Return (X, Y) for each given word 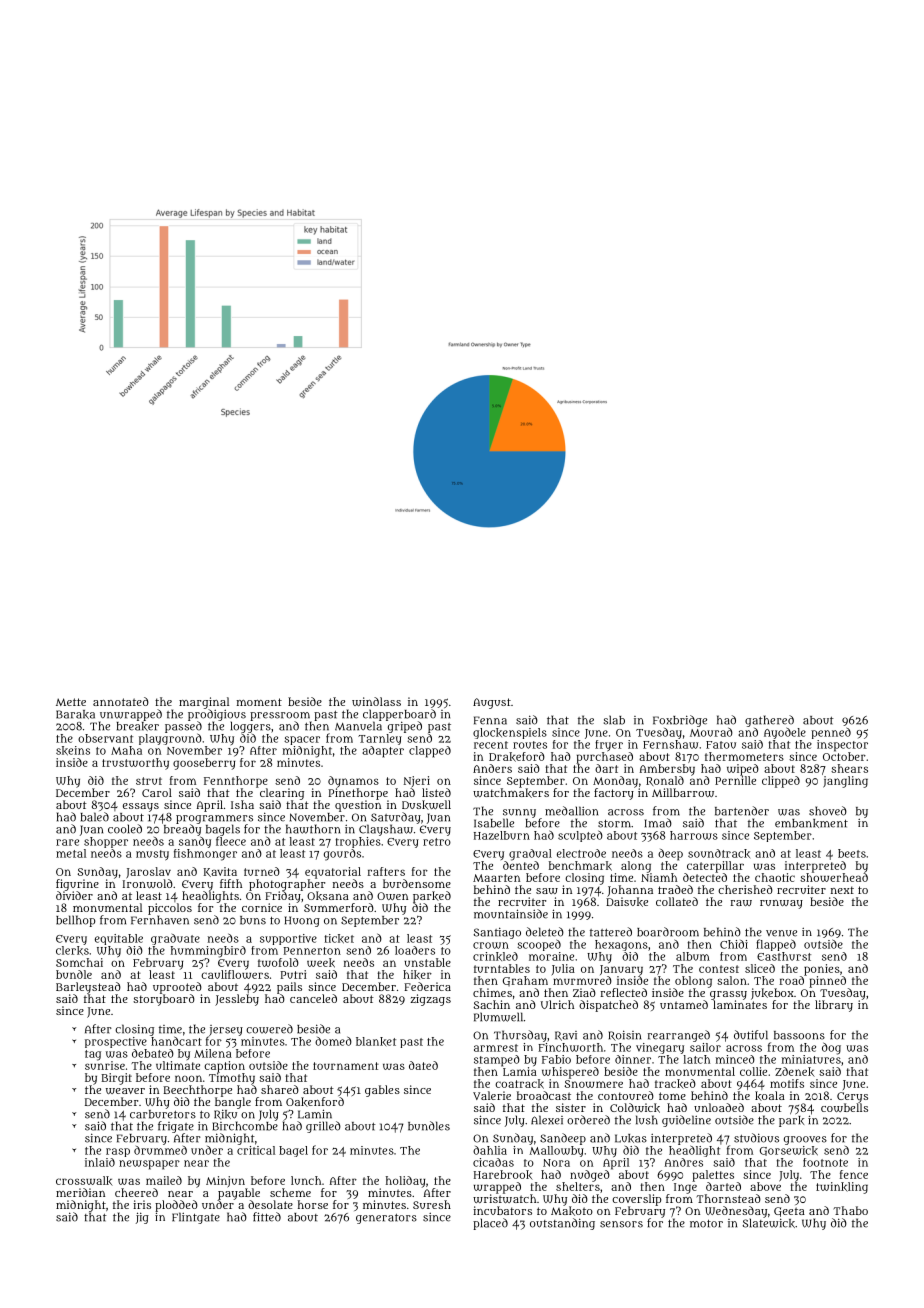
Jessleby (237, 1000)
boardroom (668, 932)
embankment (811, 823)
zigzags (430, 1000)
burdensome (417, 883)
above (765, 1186)
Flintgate (196, 1218)
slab (614, 720)
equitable (119, 939)
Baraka (75, 714)
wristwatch (504, 1198)
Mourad (711, 732)
